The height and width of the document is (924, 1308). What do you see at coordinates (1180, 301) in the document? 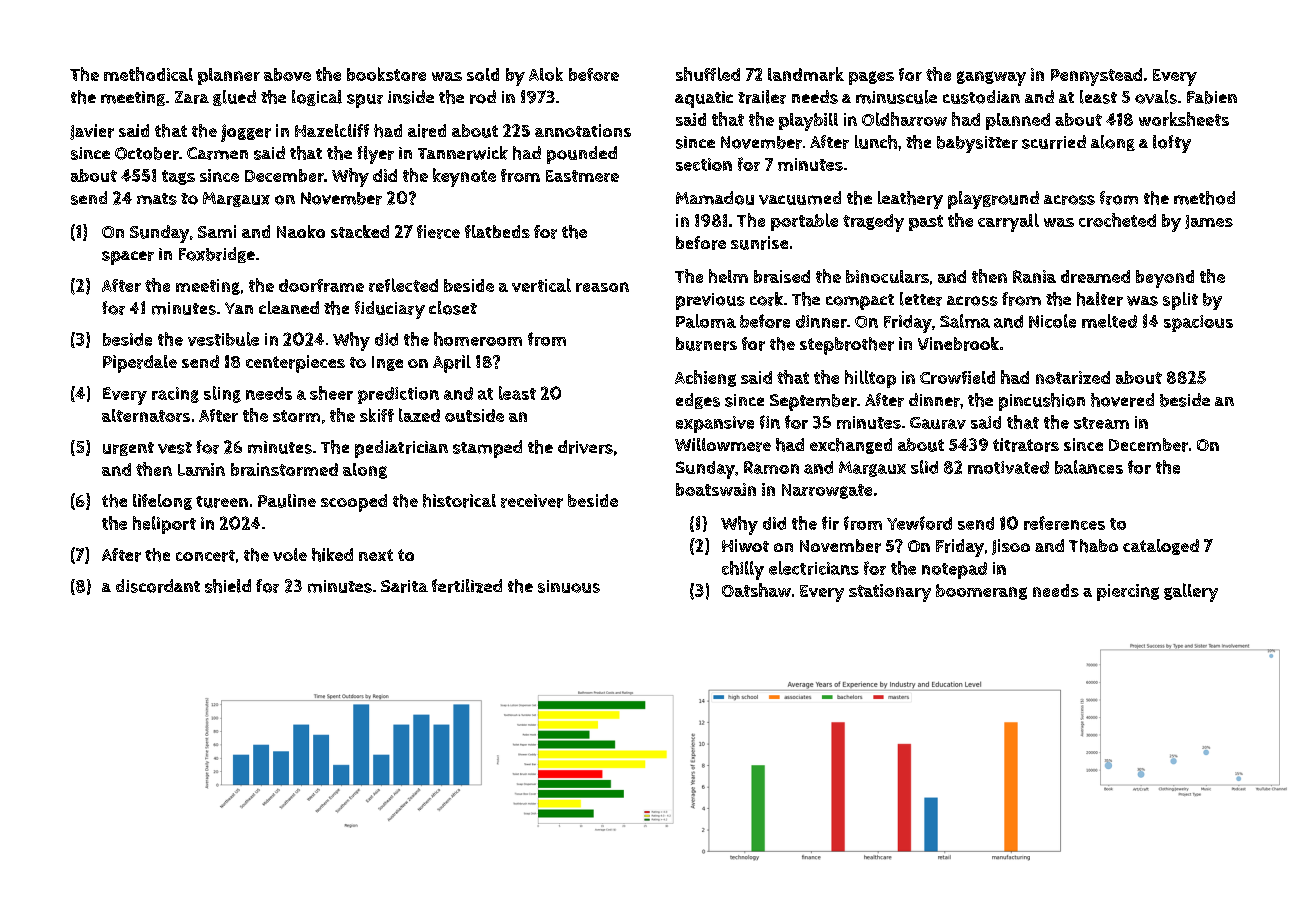
I see `split` at bounding box center [1180, 301].
